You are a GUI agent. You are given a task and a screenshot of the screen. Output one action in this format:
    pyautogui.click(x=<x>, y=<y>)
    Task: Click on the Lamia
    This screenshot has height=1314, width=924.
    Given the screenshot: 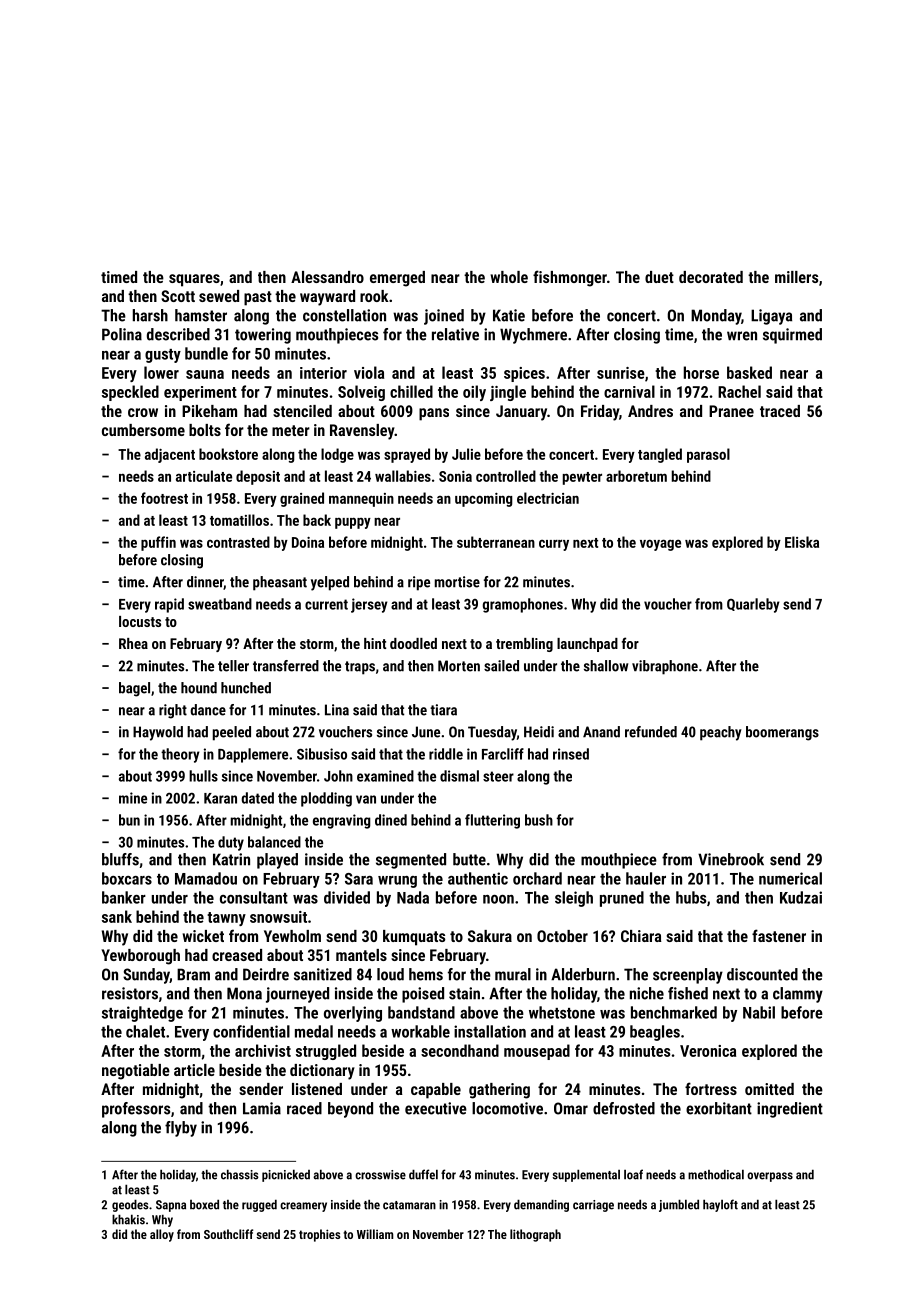 What is the action you would take?
    pyautogui.click(x=262, y=1108)
